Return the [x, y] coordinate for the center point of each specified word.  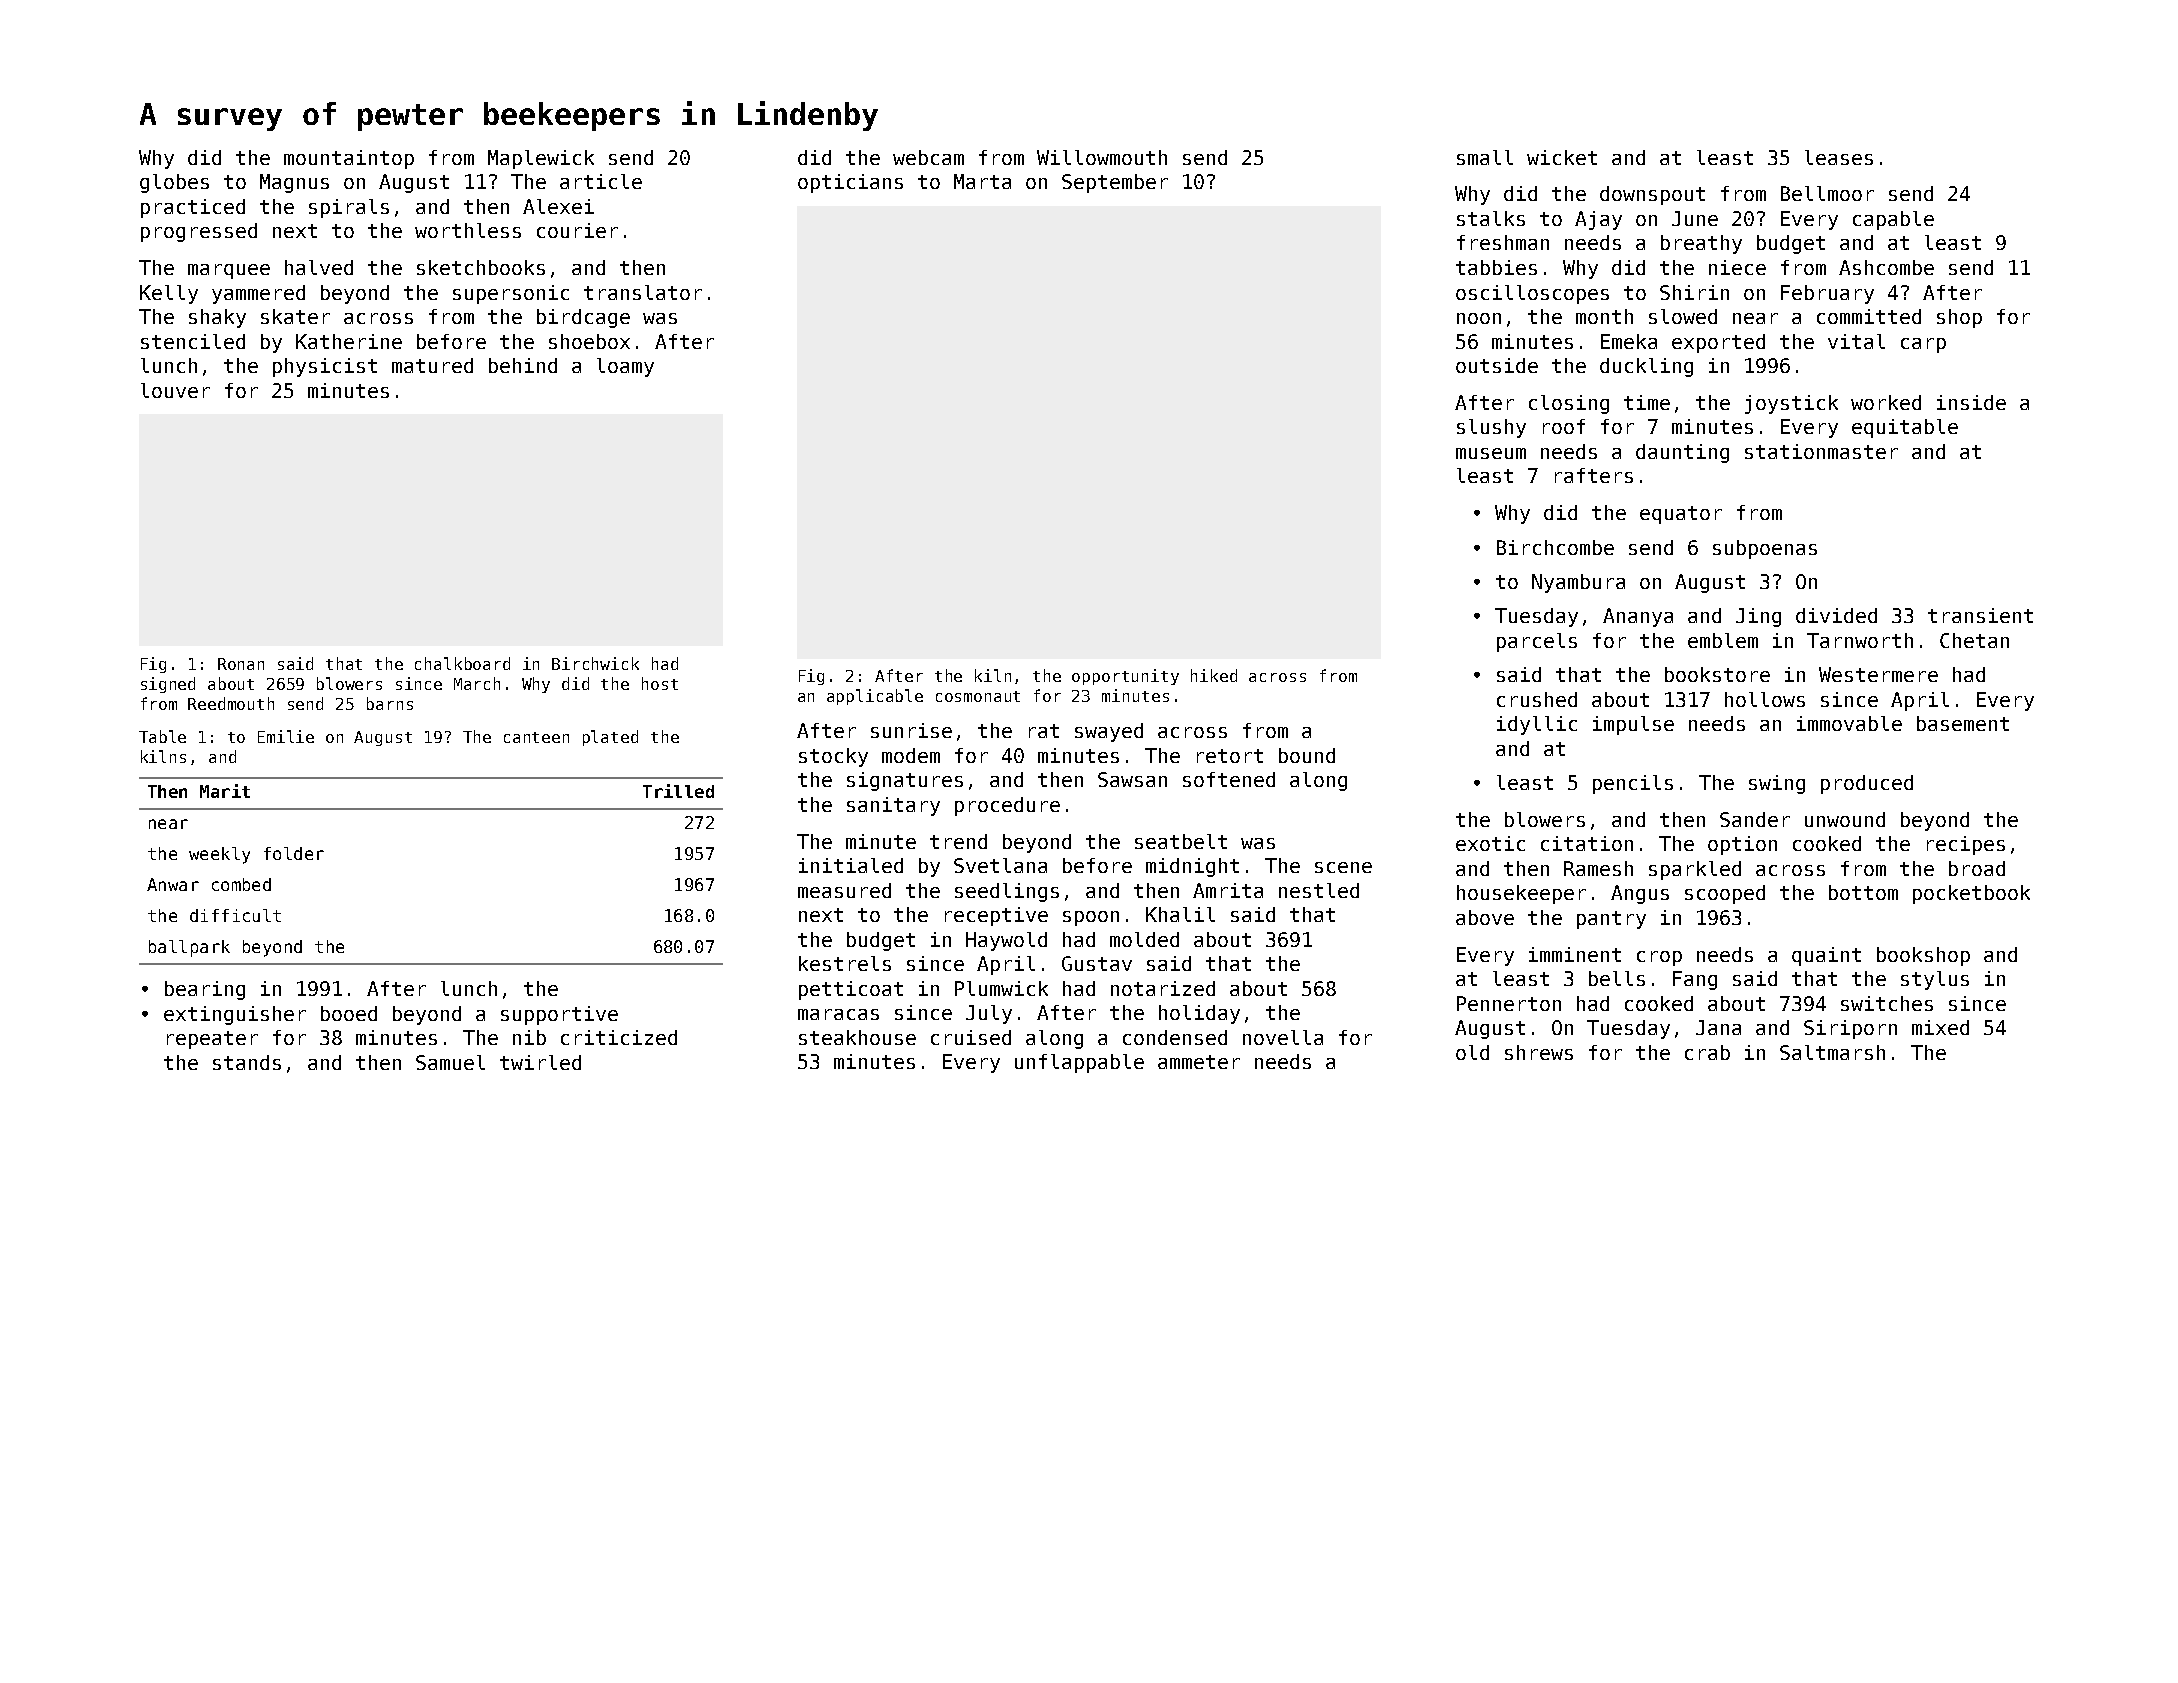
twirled [540, 1062]
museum [1491, 453]
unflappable [1079, 1063]
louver [175, 390]
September [1115, 183]
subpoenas [1765, 549]
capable [1893, 220]
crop [1659, 958]
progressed [199, 232]
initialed [851, 865]
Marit [225, 791]
